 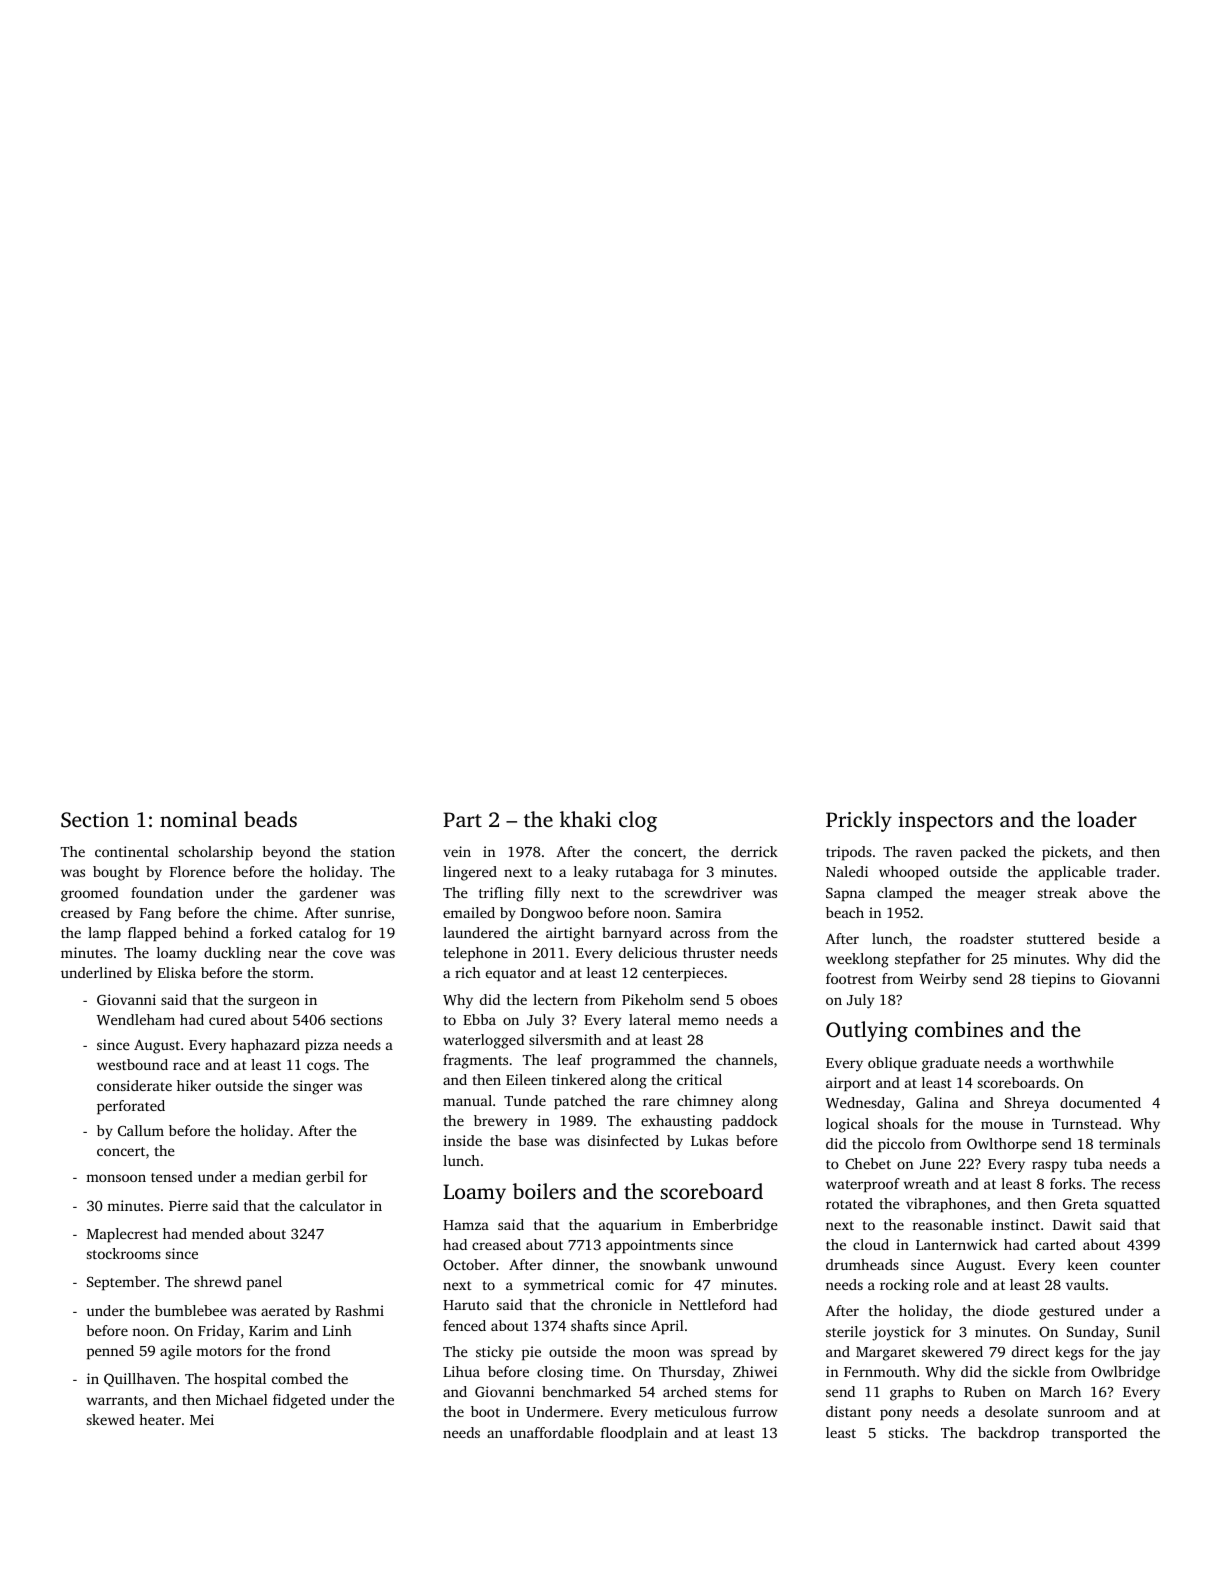 I want to click on Prickly, so click(x=859, y=821).
